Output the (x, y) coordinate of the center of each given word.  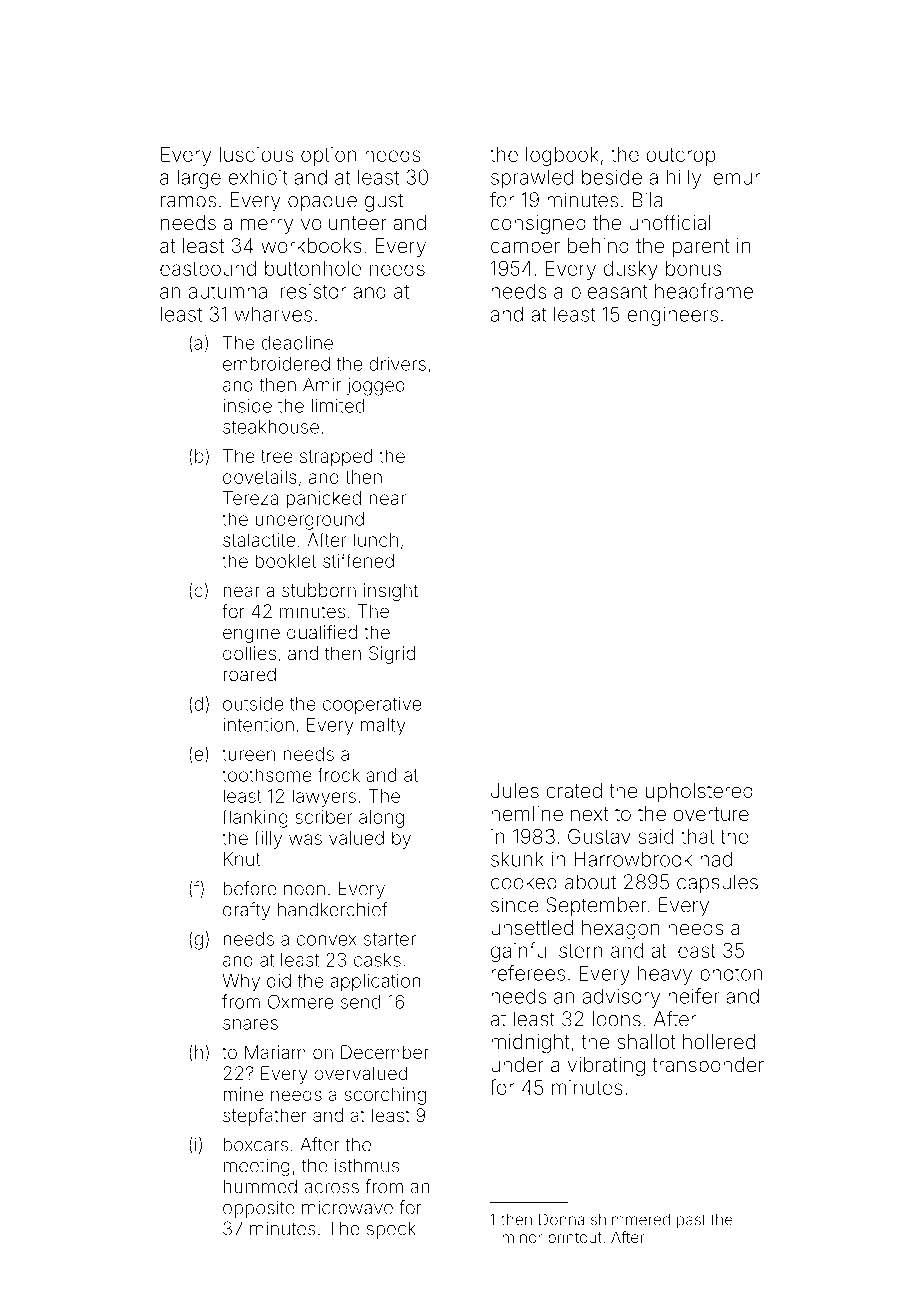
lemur (734, 177)
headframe (704, 291)
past (691, 1221)
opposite (259, 1209)
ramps (188, 203)
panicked (323, 500)
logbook (562, 156)
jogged (376, 387)
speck (391, 1230)
